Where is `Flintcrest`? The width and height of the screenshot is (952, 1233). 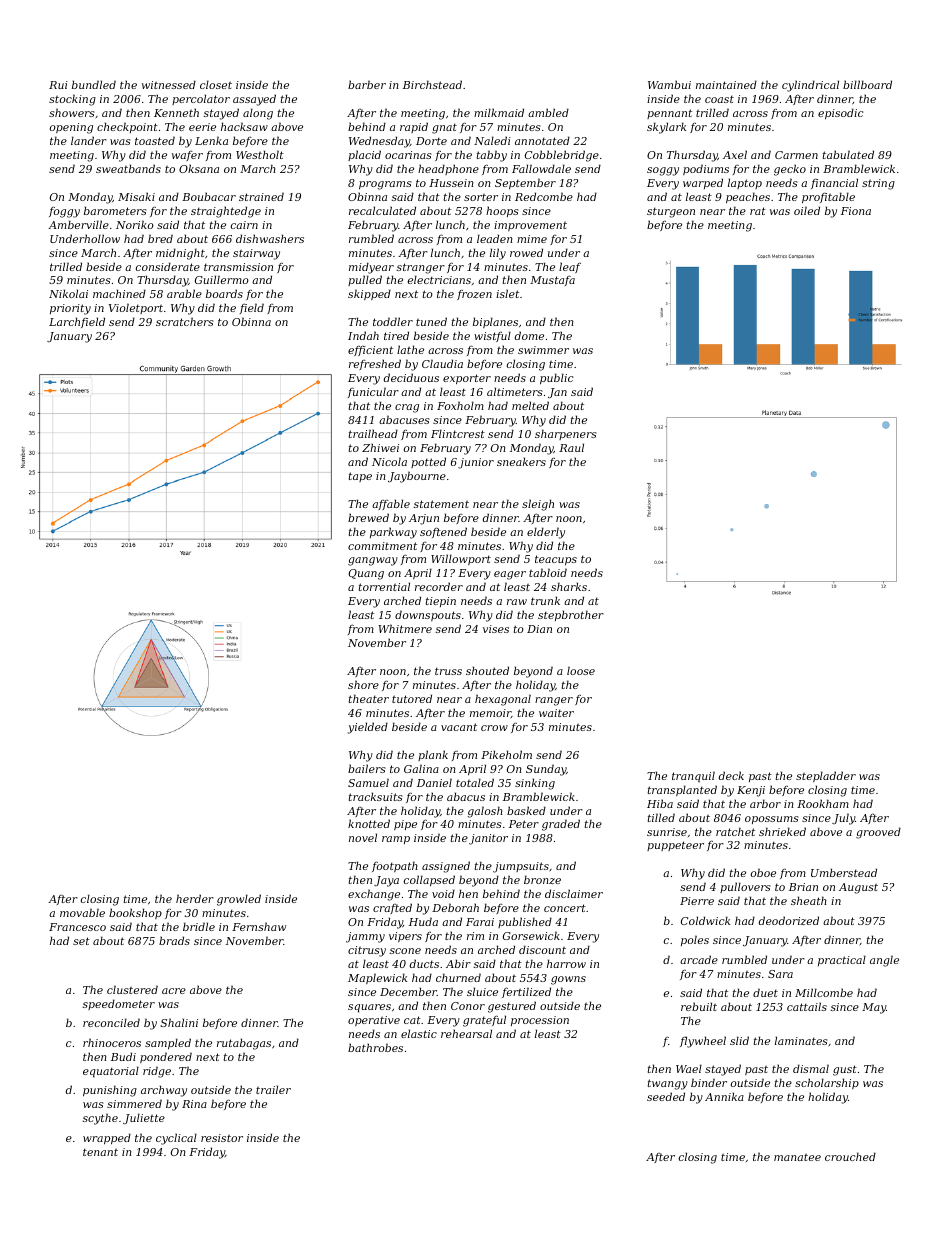 Flintcrest is located at coordinates (458, 433).
